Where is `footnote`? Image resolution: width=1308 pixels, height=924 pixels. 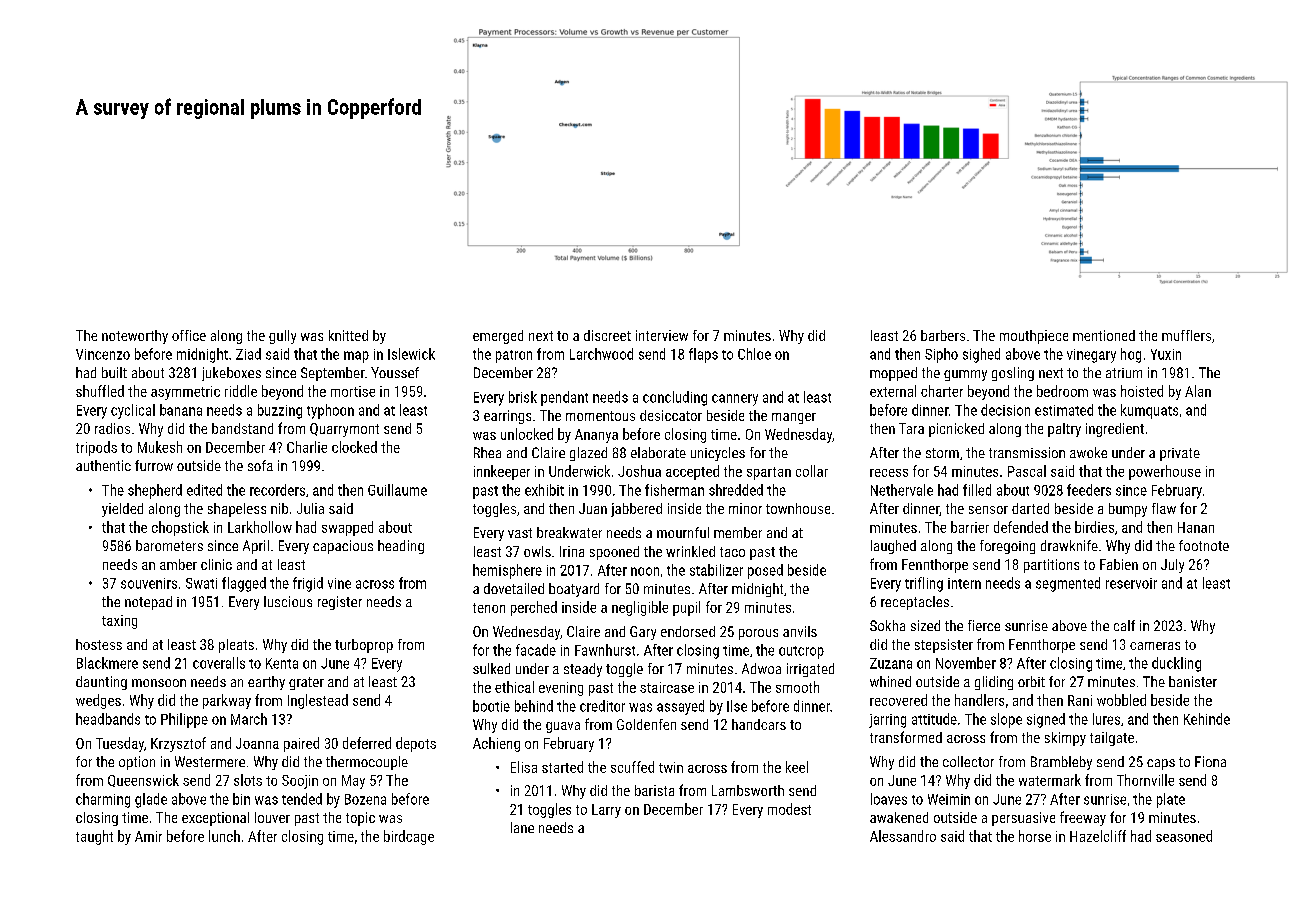 footnote is located at coordinates (1204, 545).
